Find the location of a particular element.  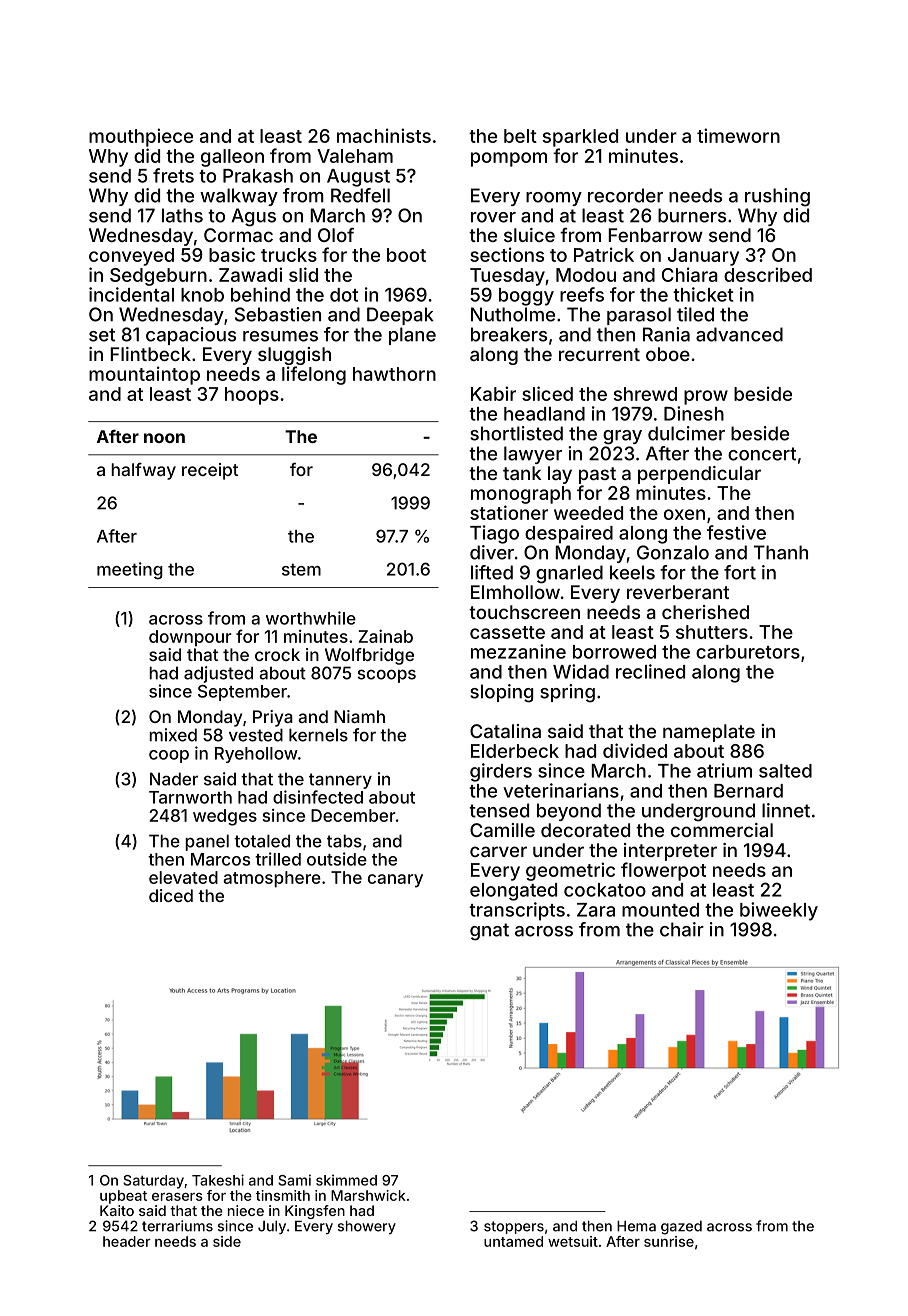

receipt is located at coordinates (210, 471).
